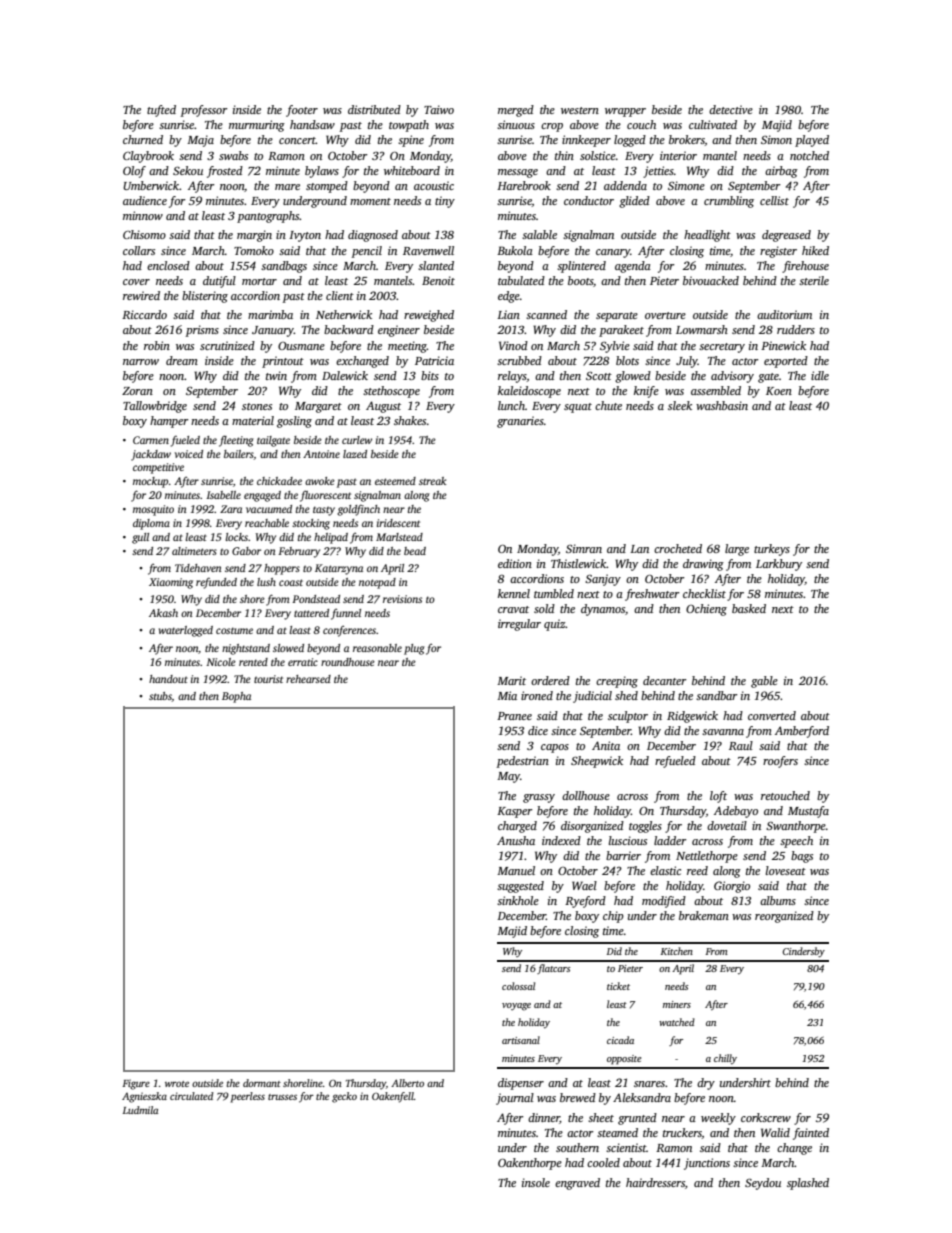  I want to click on minnow, so click(143, 215).
